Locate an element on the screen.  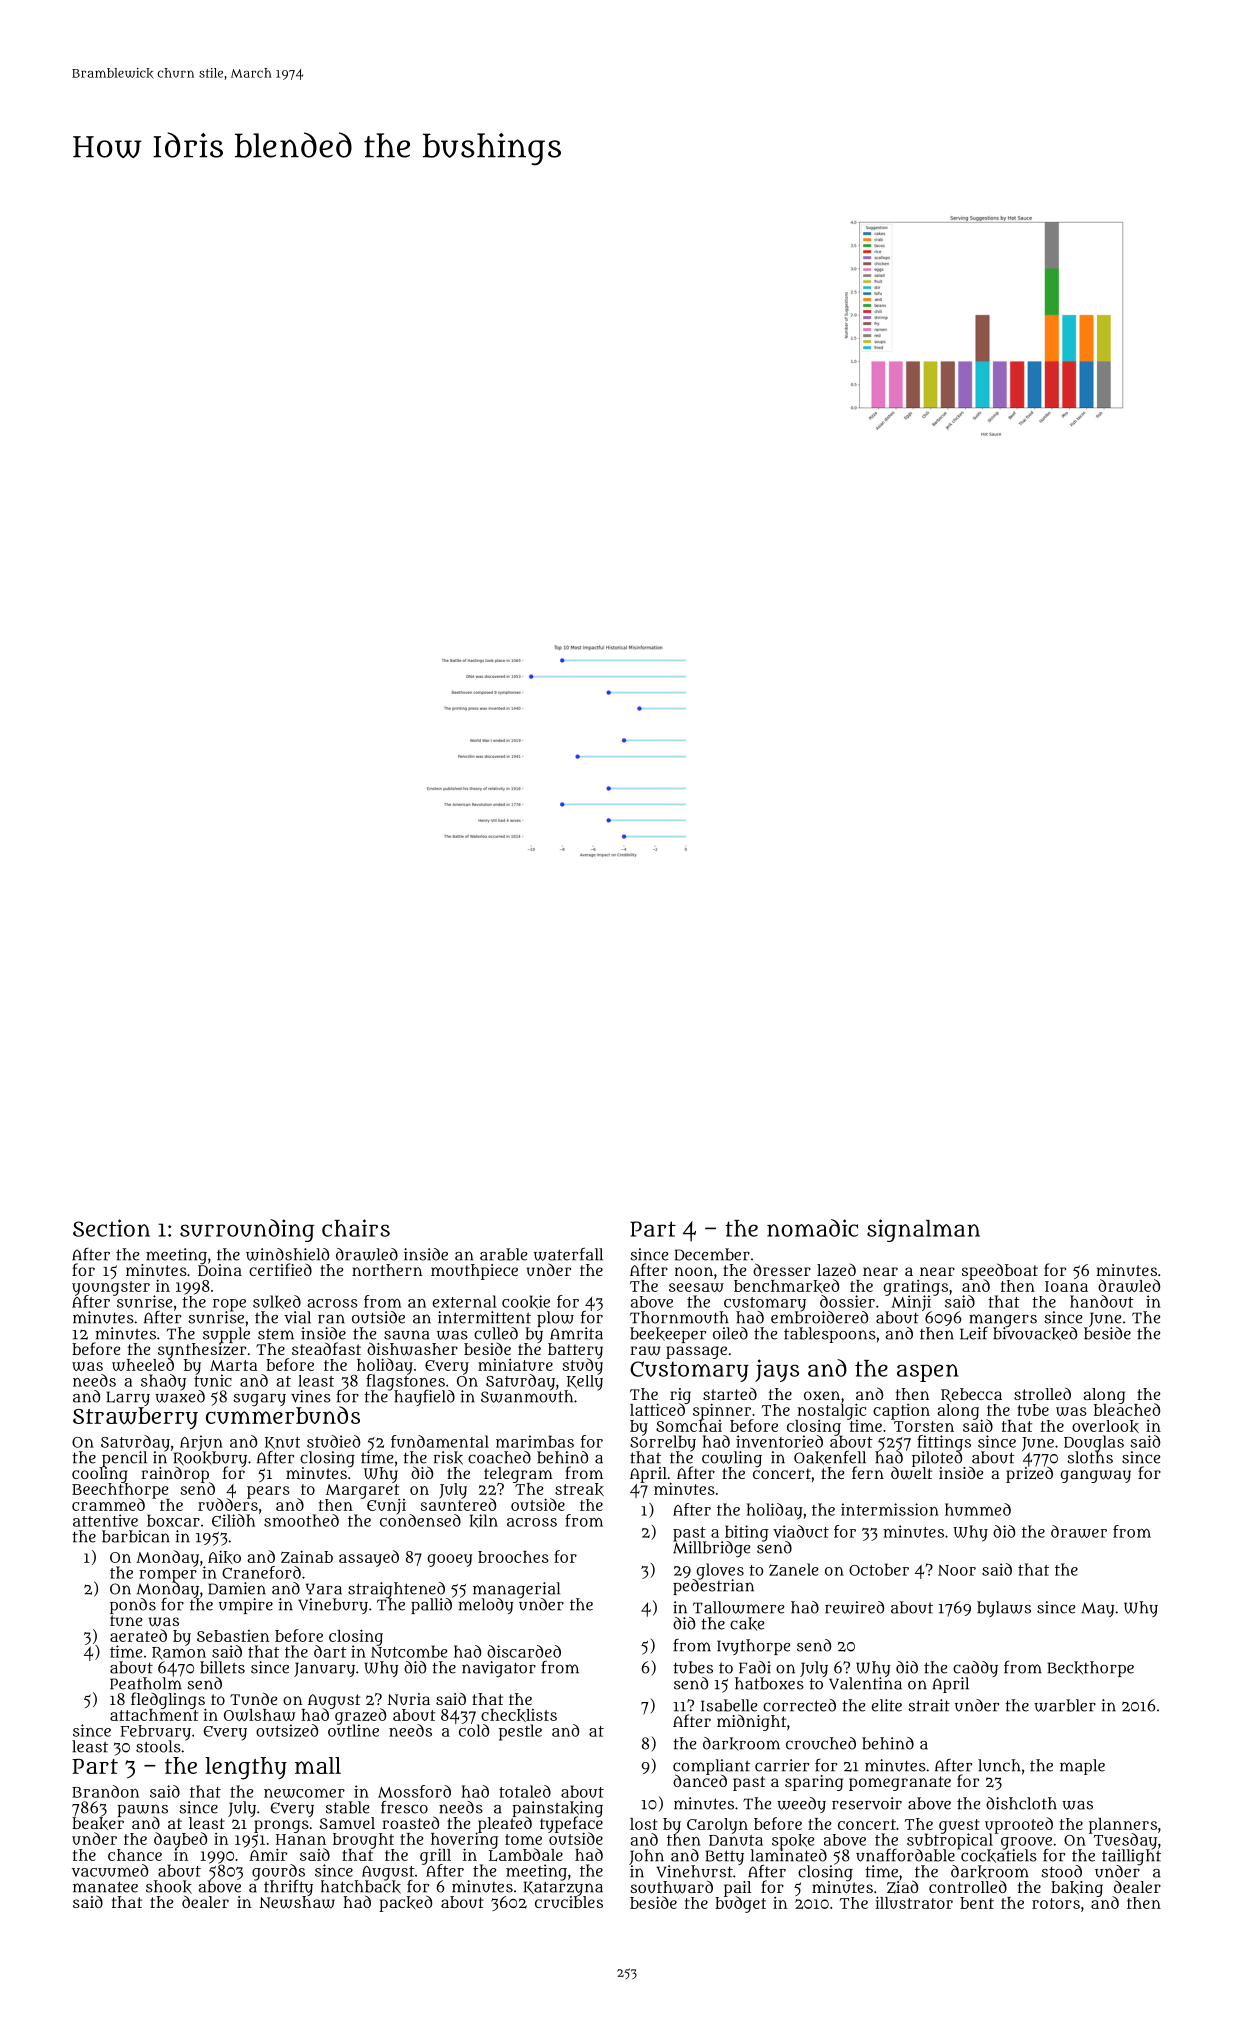
strait is located at coordinates (929, 1705).
